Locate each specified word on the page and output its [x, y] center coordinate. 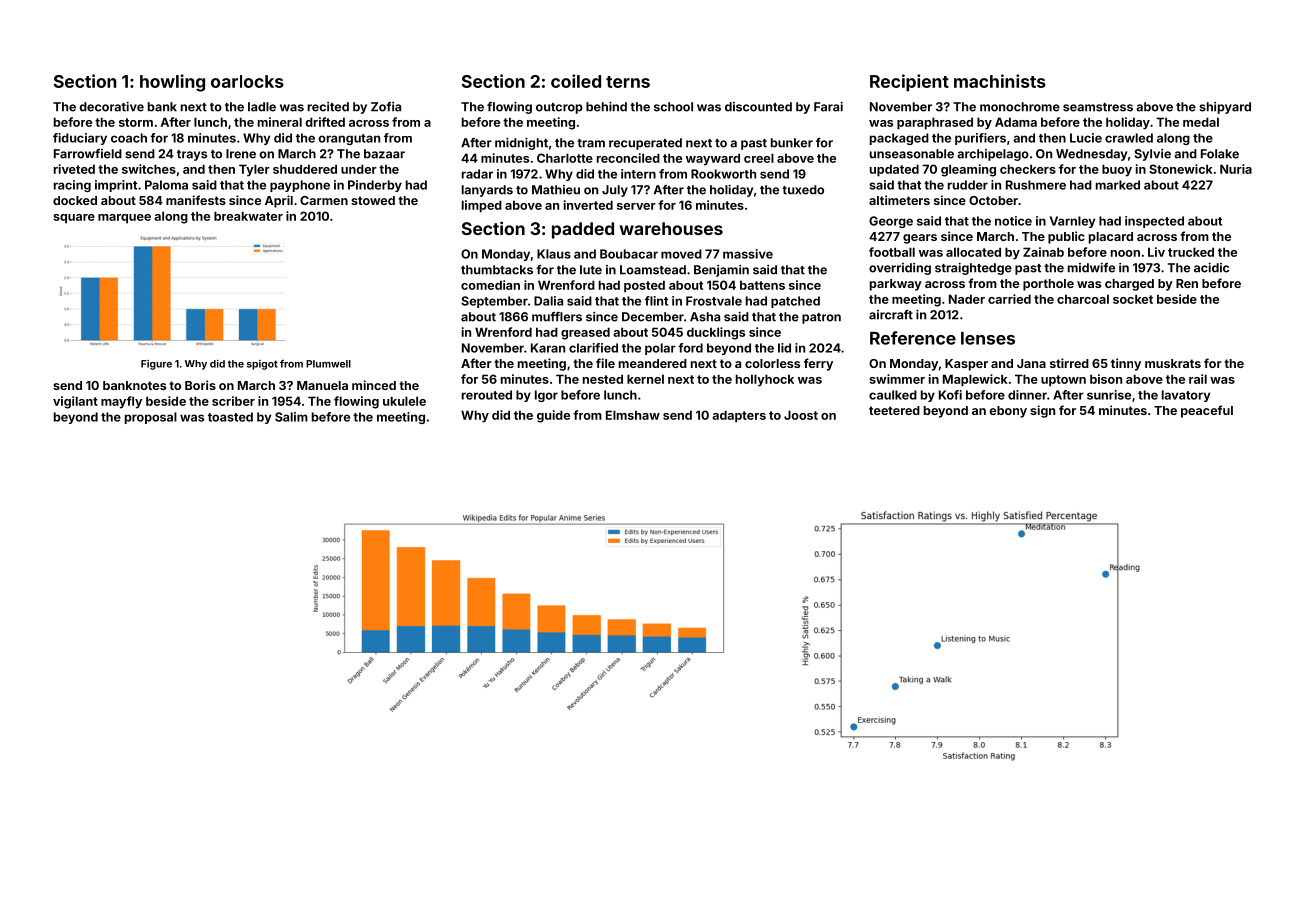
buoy [1117, 170]
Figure [156, 365]
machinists [1000, 81]
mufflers [557, 317]
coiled [576, 81]
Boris [200, 385]
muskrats [1173, 363]
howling [172, 83]
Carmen [324, 200]
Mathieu [556, 190]
